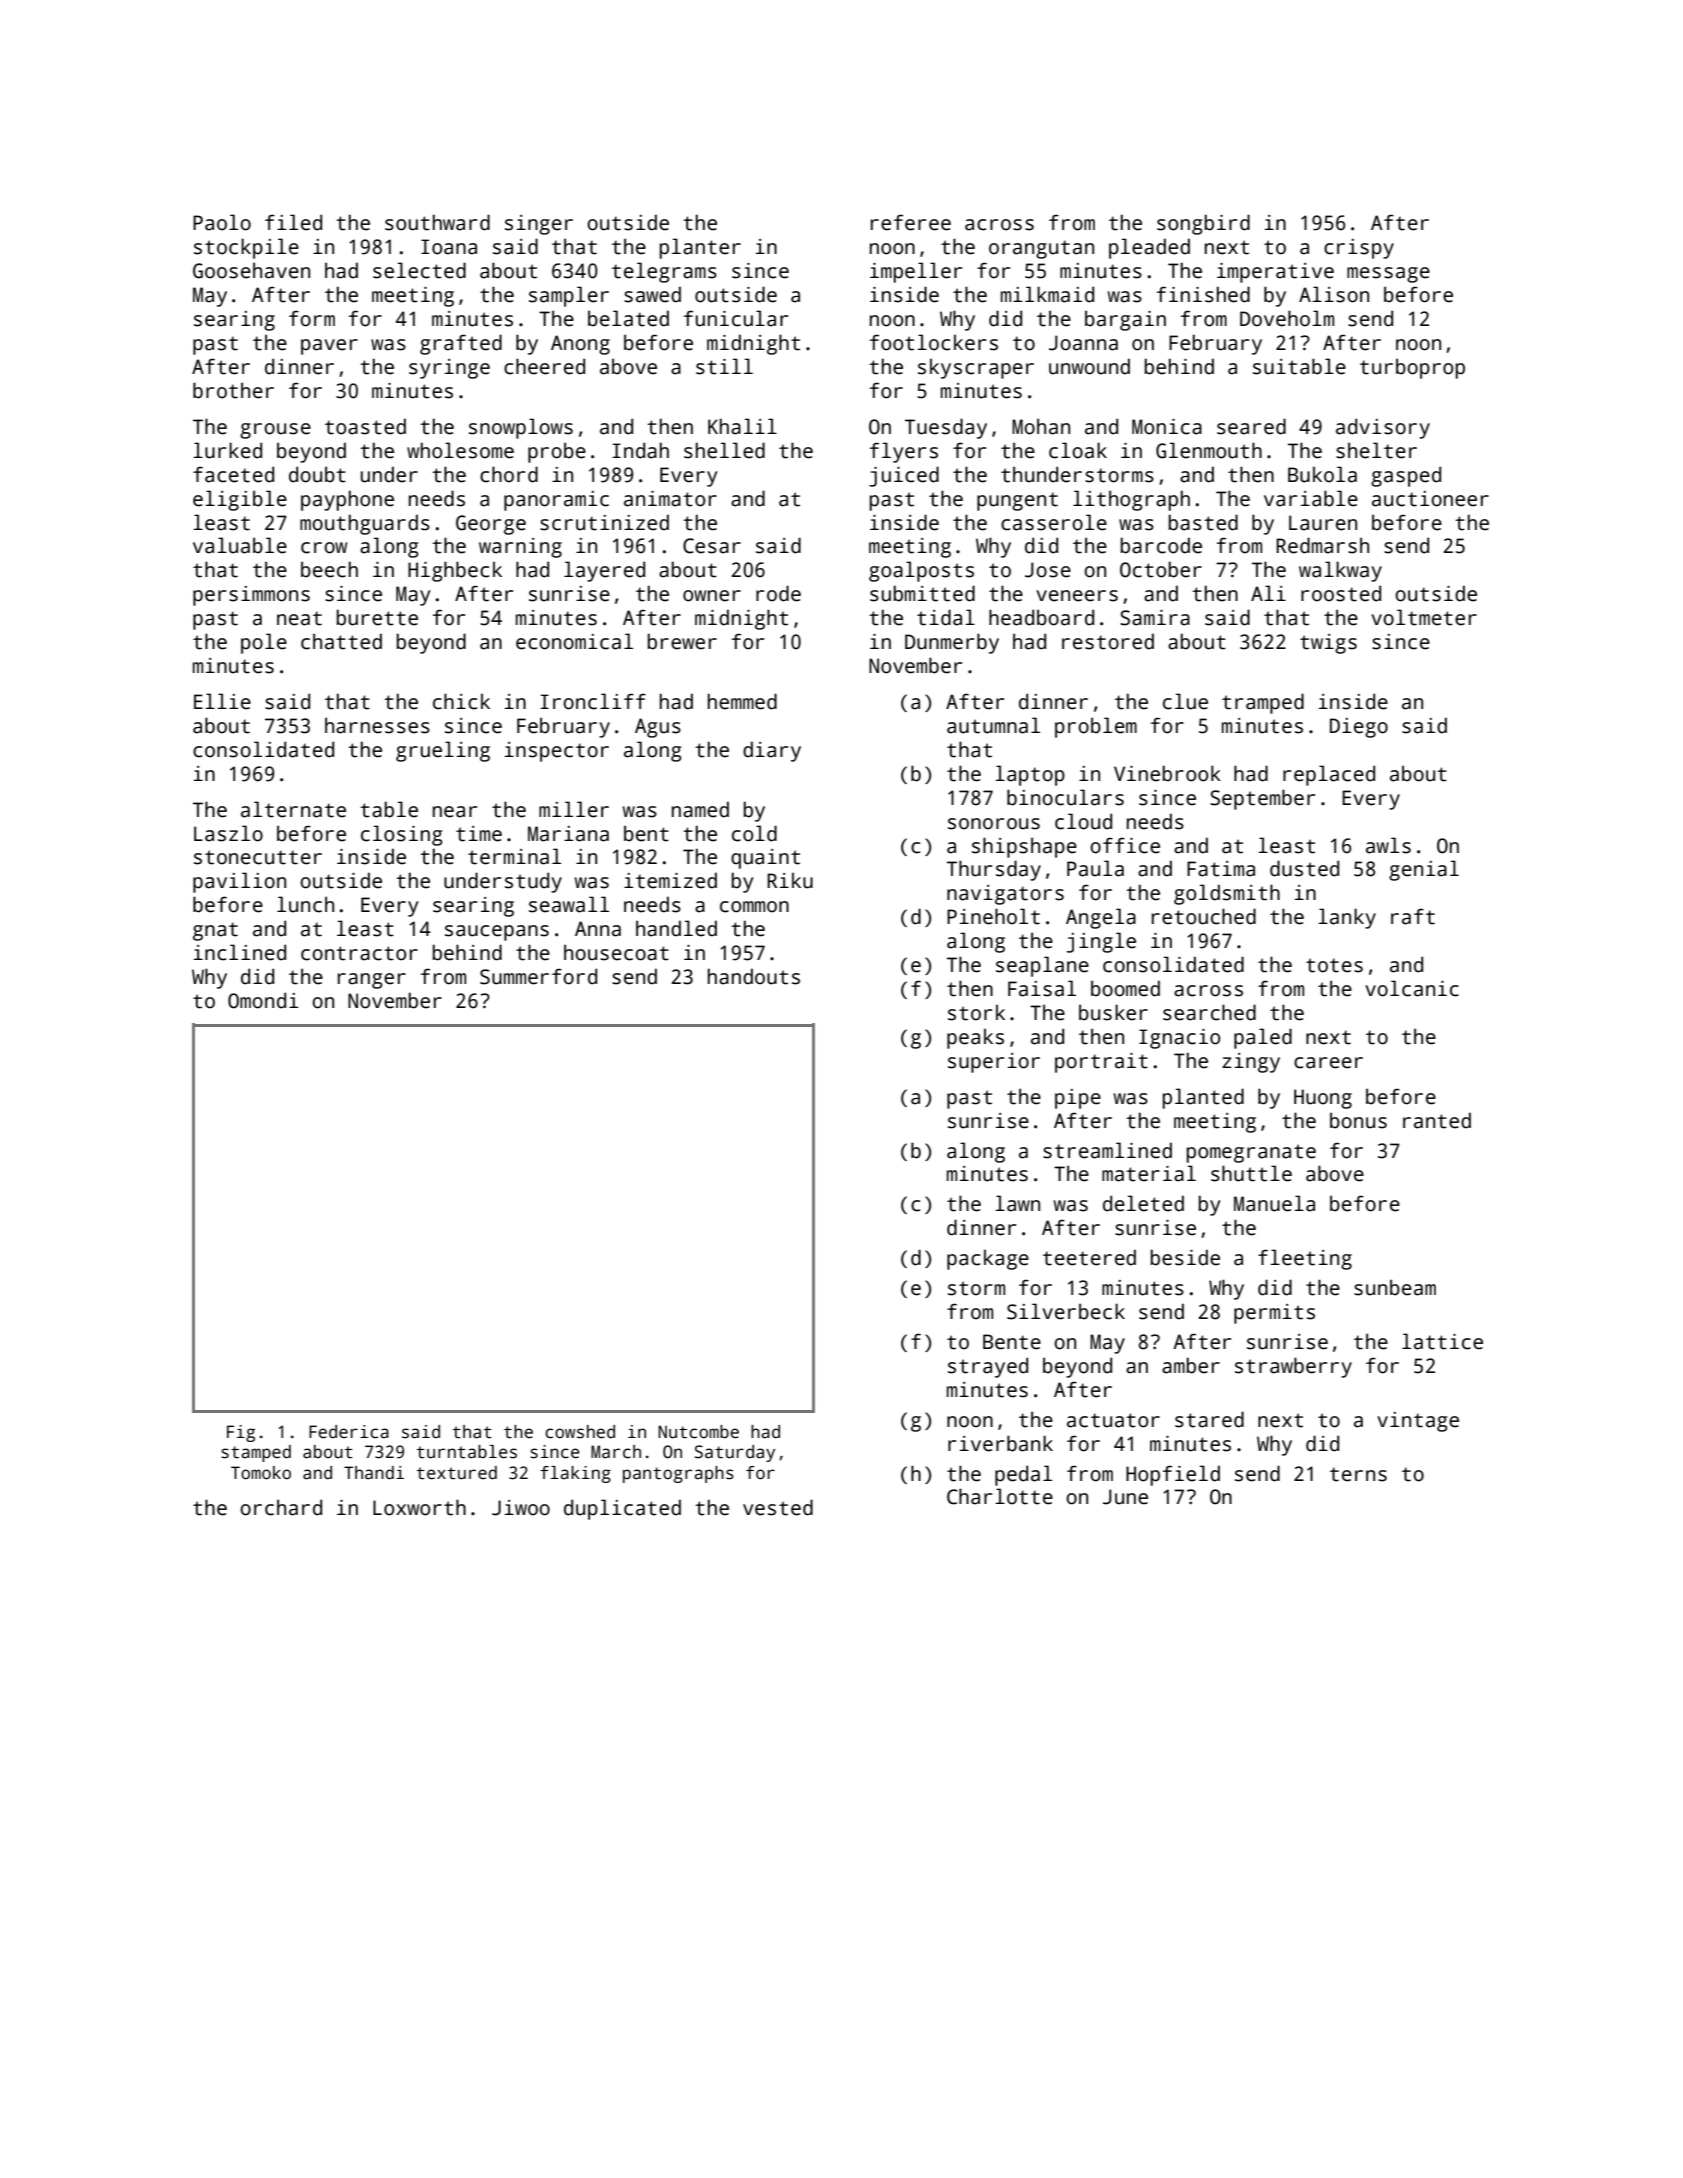 This page has width=1683, height=2178. What do you see at coordinates (215, 931) in the page?
I see `gnat` at bounding box center [215, 931].
